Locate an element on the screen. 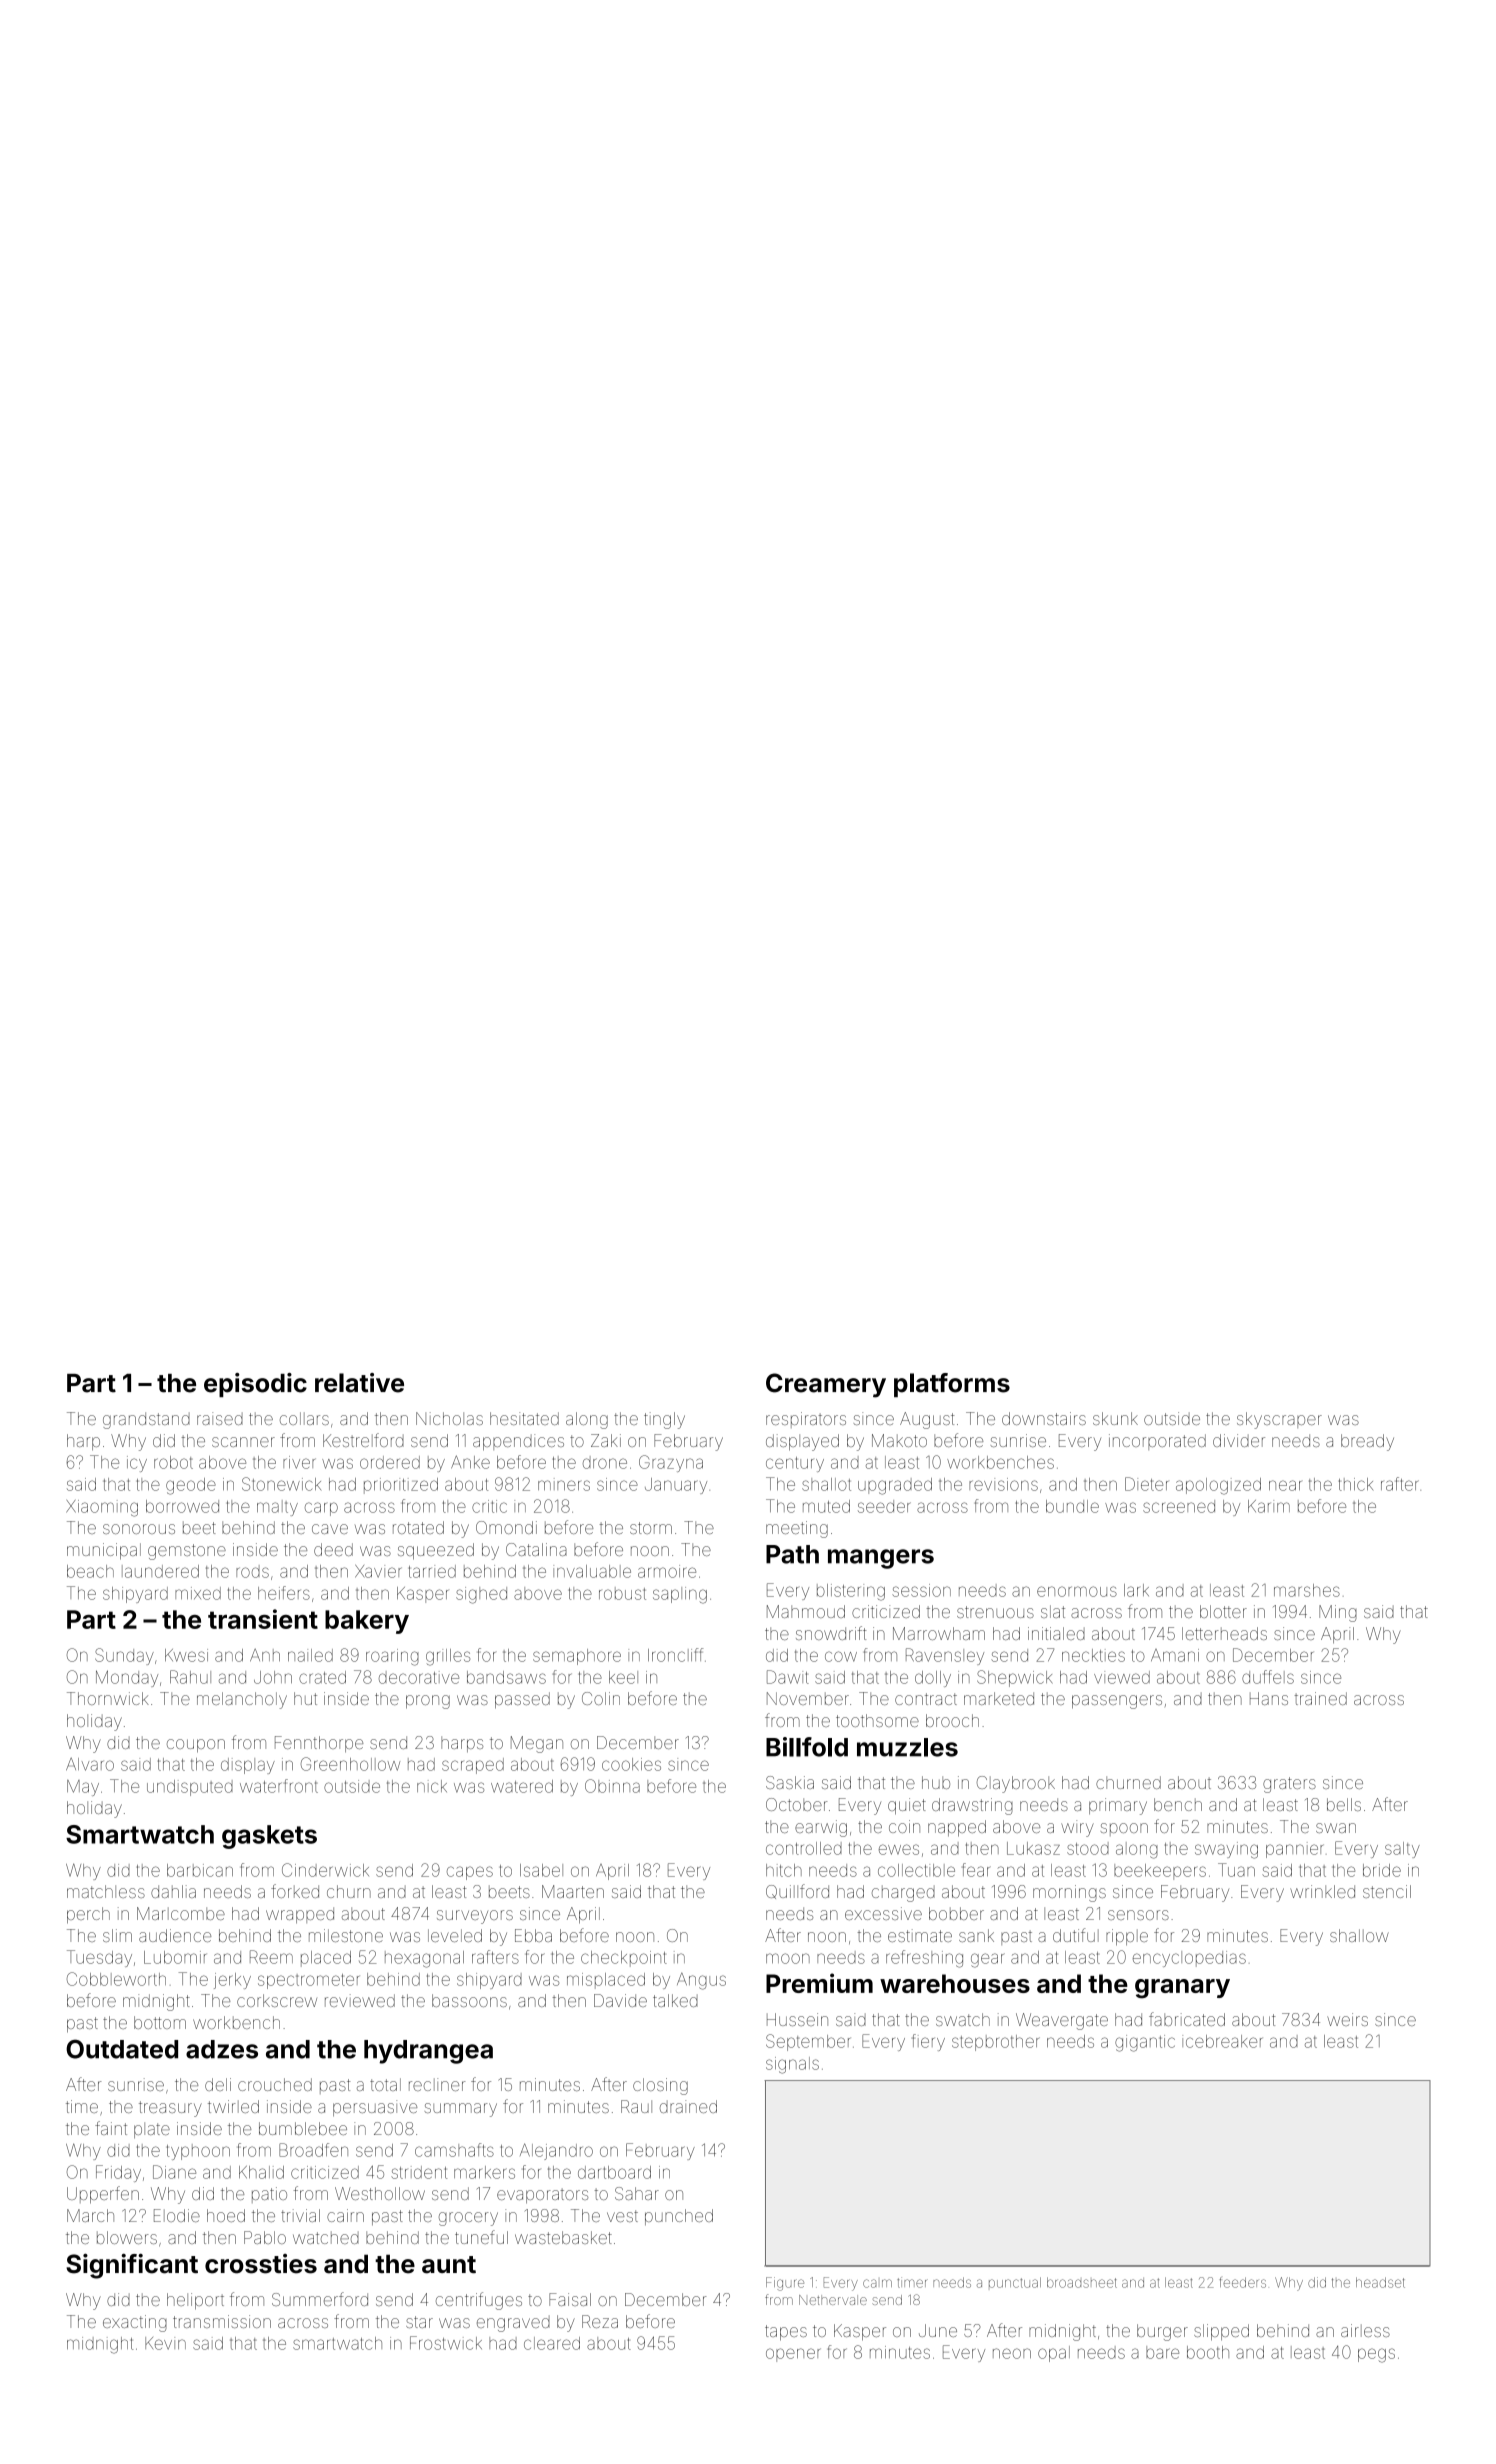  Kevin is located at coordinates (165, 2343).
